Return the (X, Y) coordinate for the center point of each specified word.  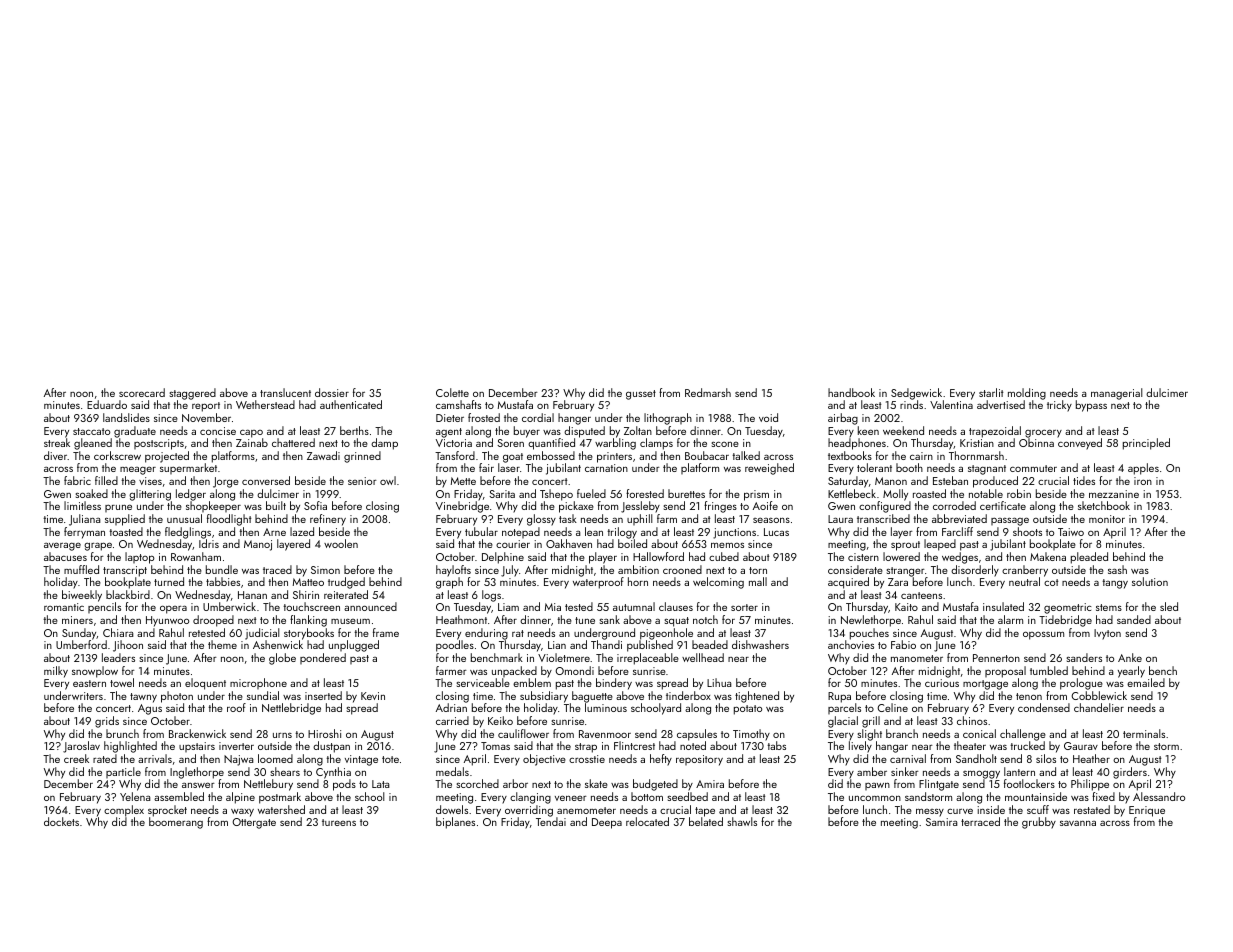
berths (354, 430)
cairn (921, 456)
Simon (325, 570)
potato (748, 710)
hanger (574, 419)
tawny (143, 698)
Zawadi (323, 455)
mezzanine (1114, 494)
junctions (734, 533)
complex (124, 811)
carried (452, 720)
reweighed (769, 469)
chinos (972, 720)
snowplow (95, 672)
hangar (892, 747)
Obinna (1036, 442)
